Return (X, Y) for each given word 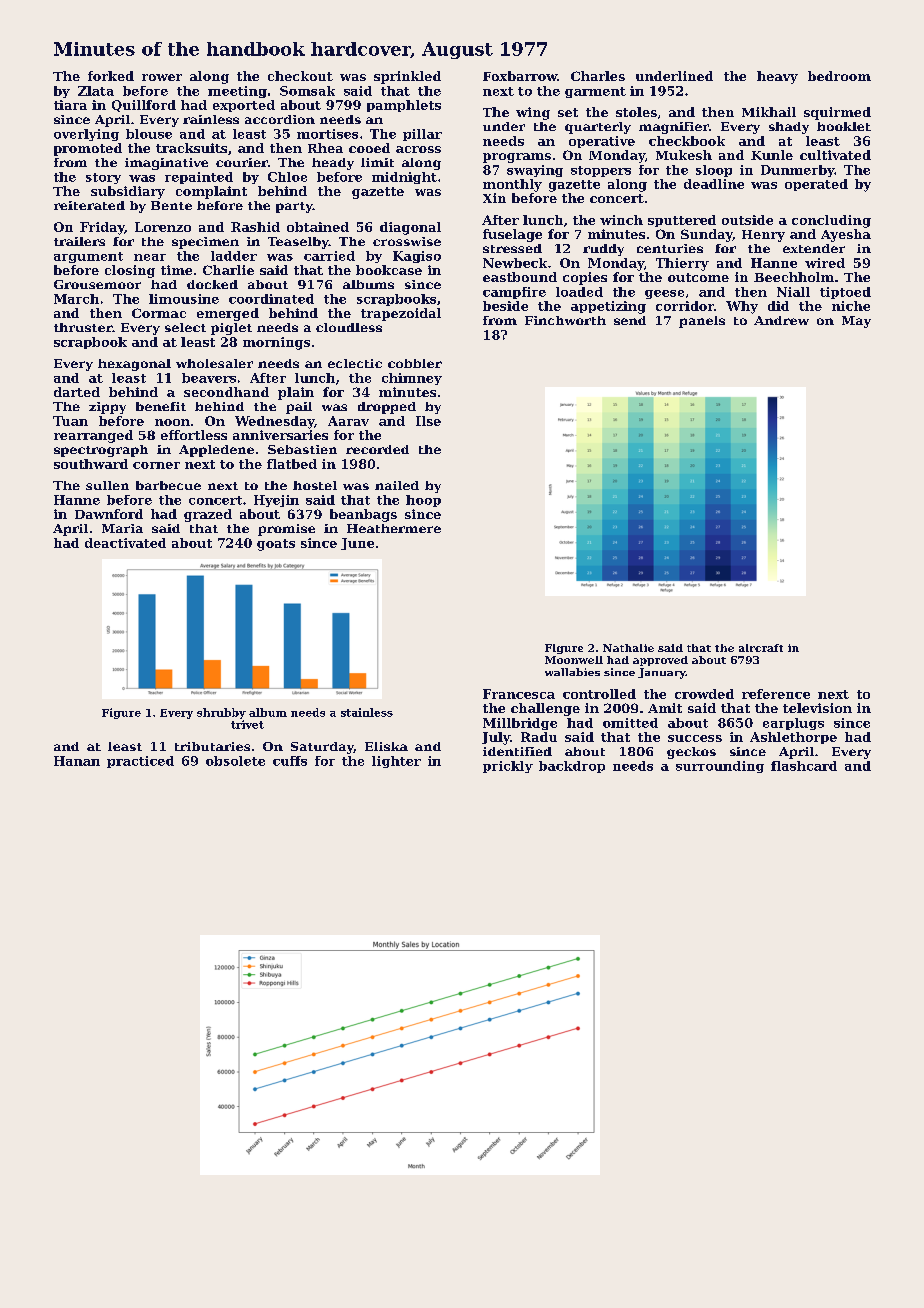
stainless (367, 712)
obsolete (235, 761)
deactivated (125, 543)
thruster (83, 327)
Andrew (781, 320)
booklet (844, 126)
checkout (300, 76)
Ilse (428, 421)
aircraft (761, 648)
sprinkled (407, 77)
